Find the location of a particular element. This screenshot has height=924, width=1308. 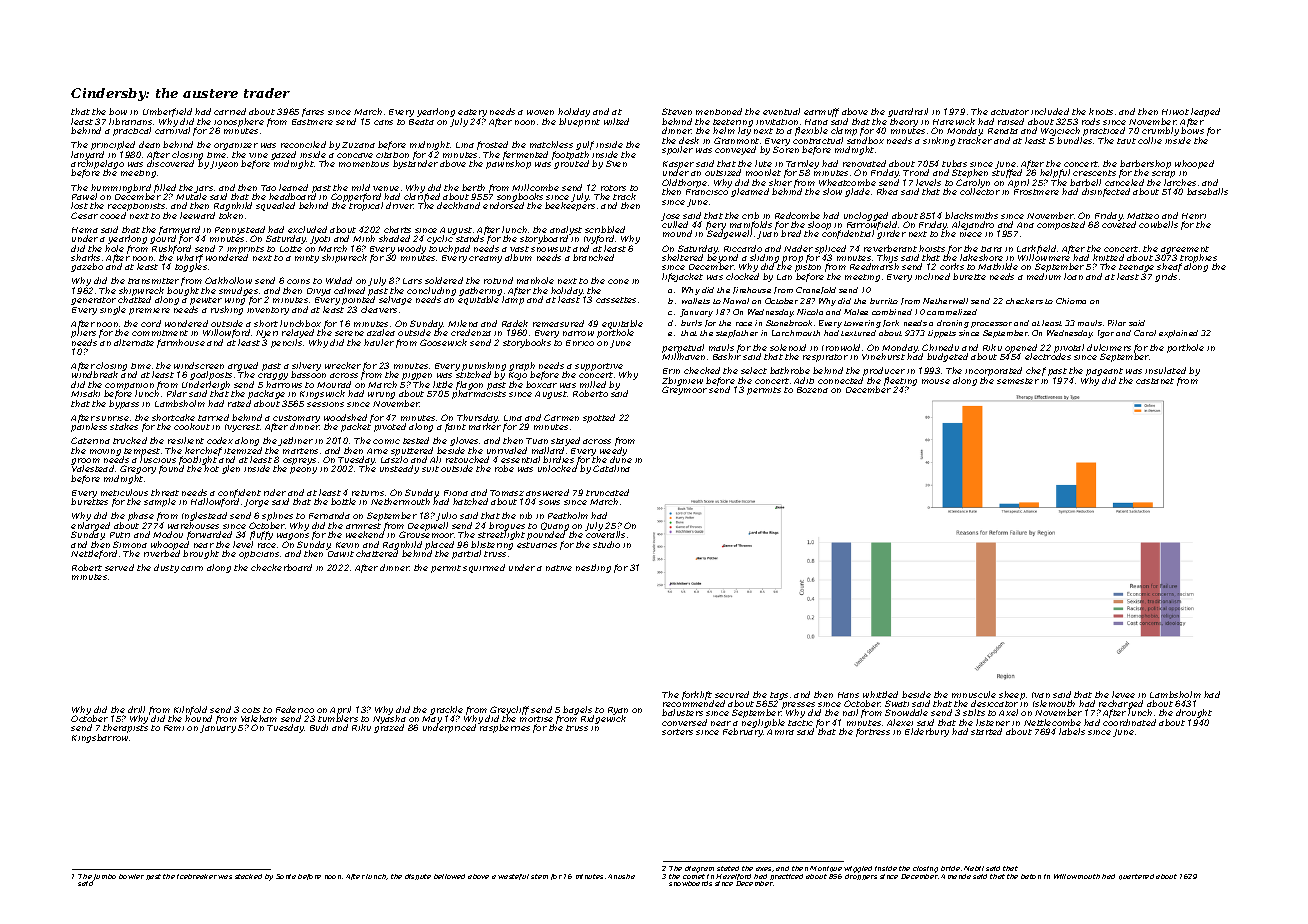

checkerboard is located at coordinates (281, 567).
